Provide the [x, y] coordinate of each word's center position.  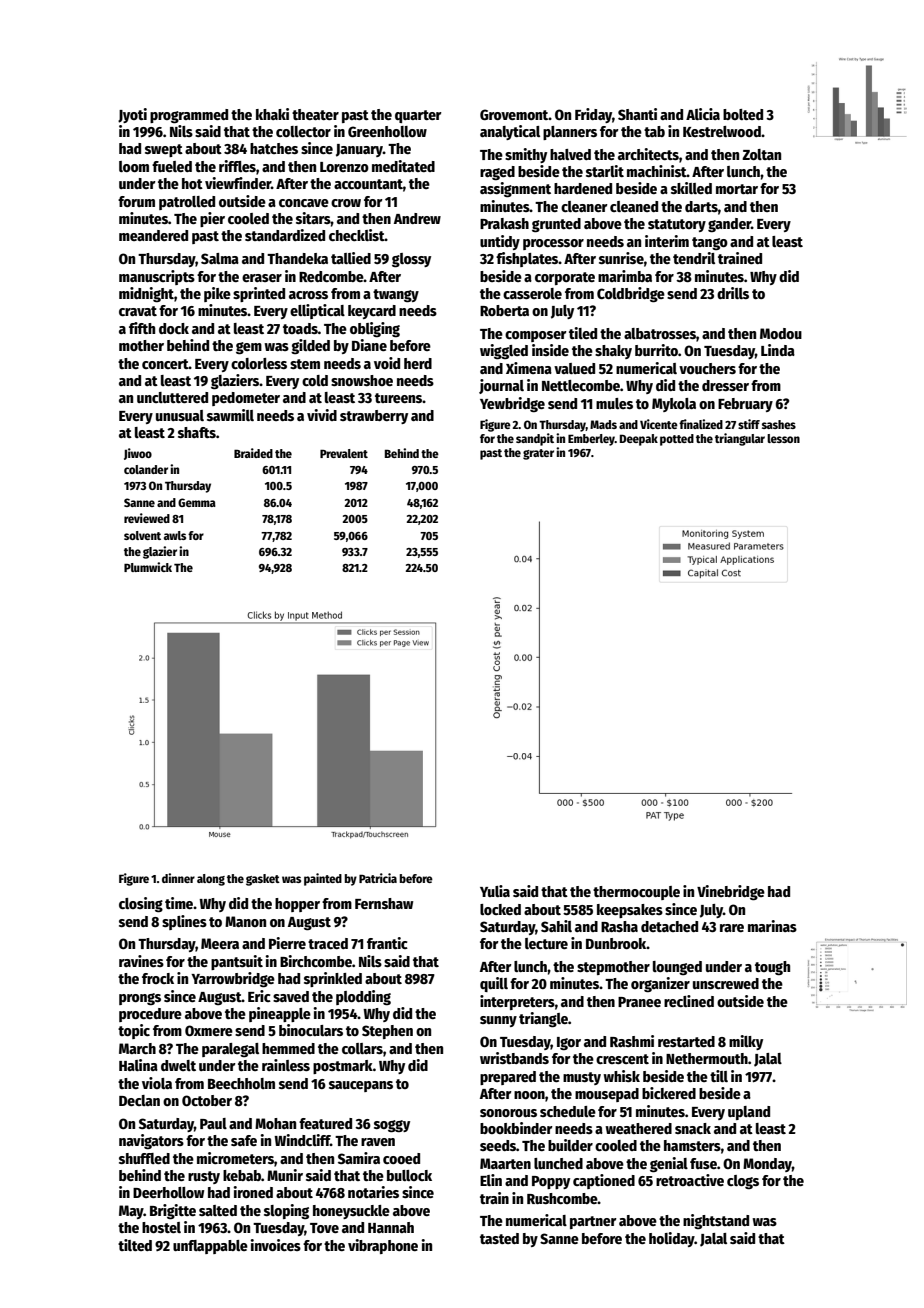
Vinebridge [731, 893]
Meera [220, 943]
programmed [189, 116]
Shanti [637, 114]
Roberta [504, 310]
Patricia [378, 878]
